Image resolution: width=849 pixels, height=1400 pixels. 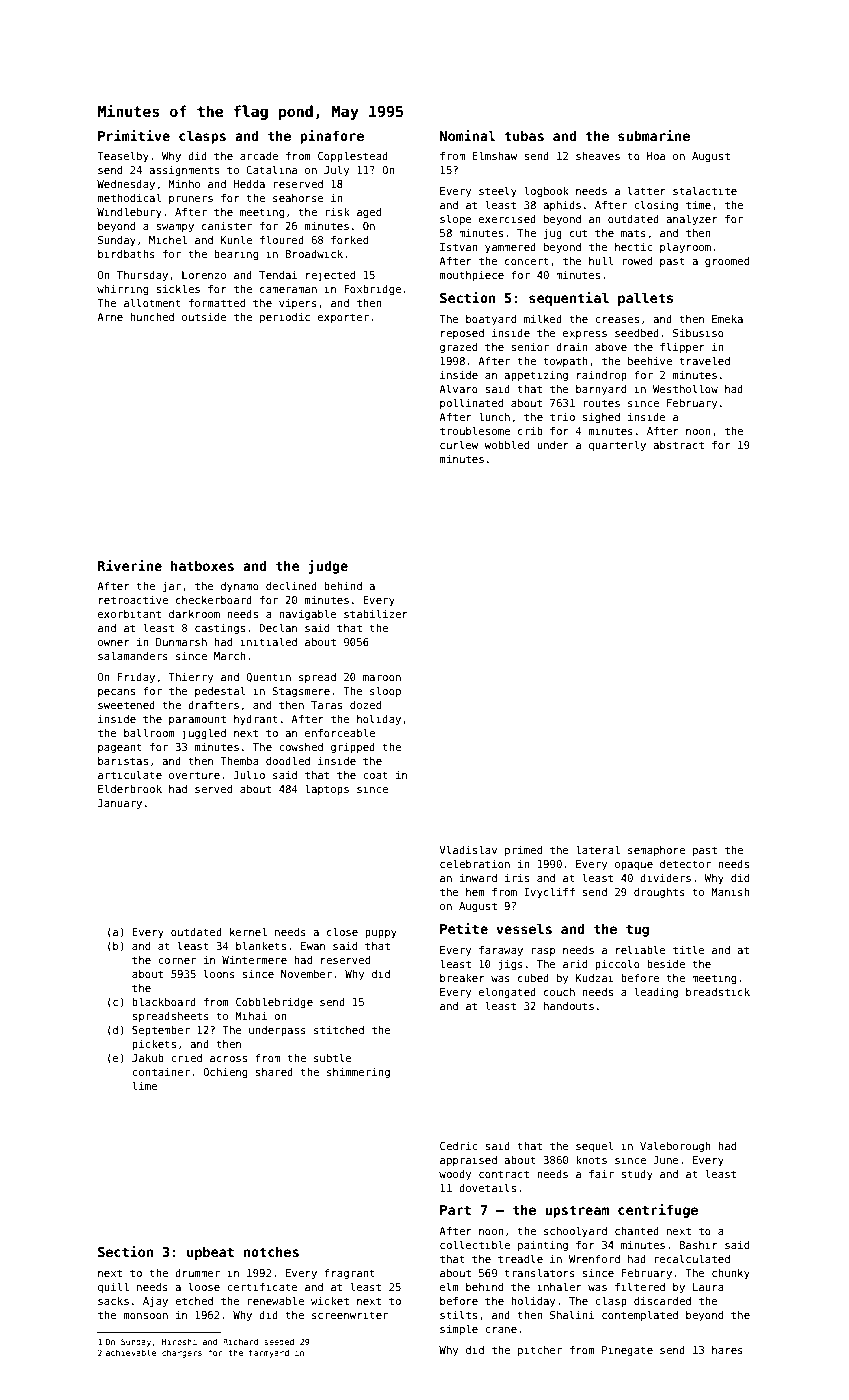 I want to click on stabilizer, so click(x=376, y=613).
